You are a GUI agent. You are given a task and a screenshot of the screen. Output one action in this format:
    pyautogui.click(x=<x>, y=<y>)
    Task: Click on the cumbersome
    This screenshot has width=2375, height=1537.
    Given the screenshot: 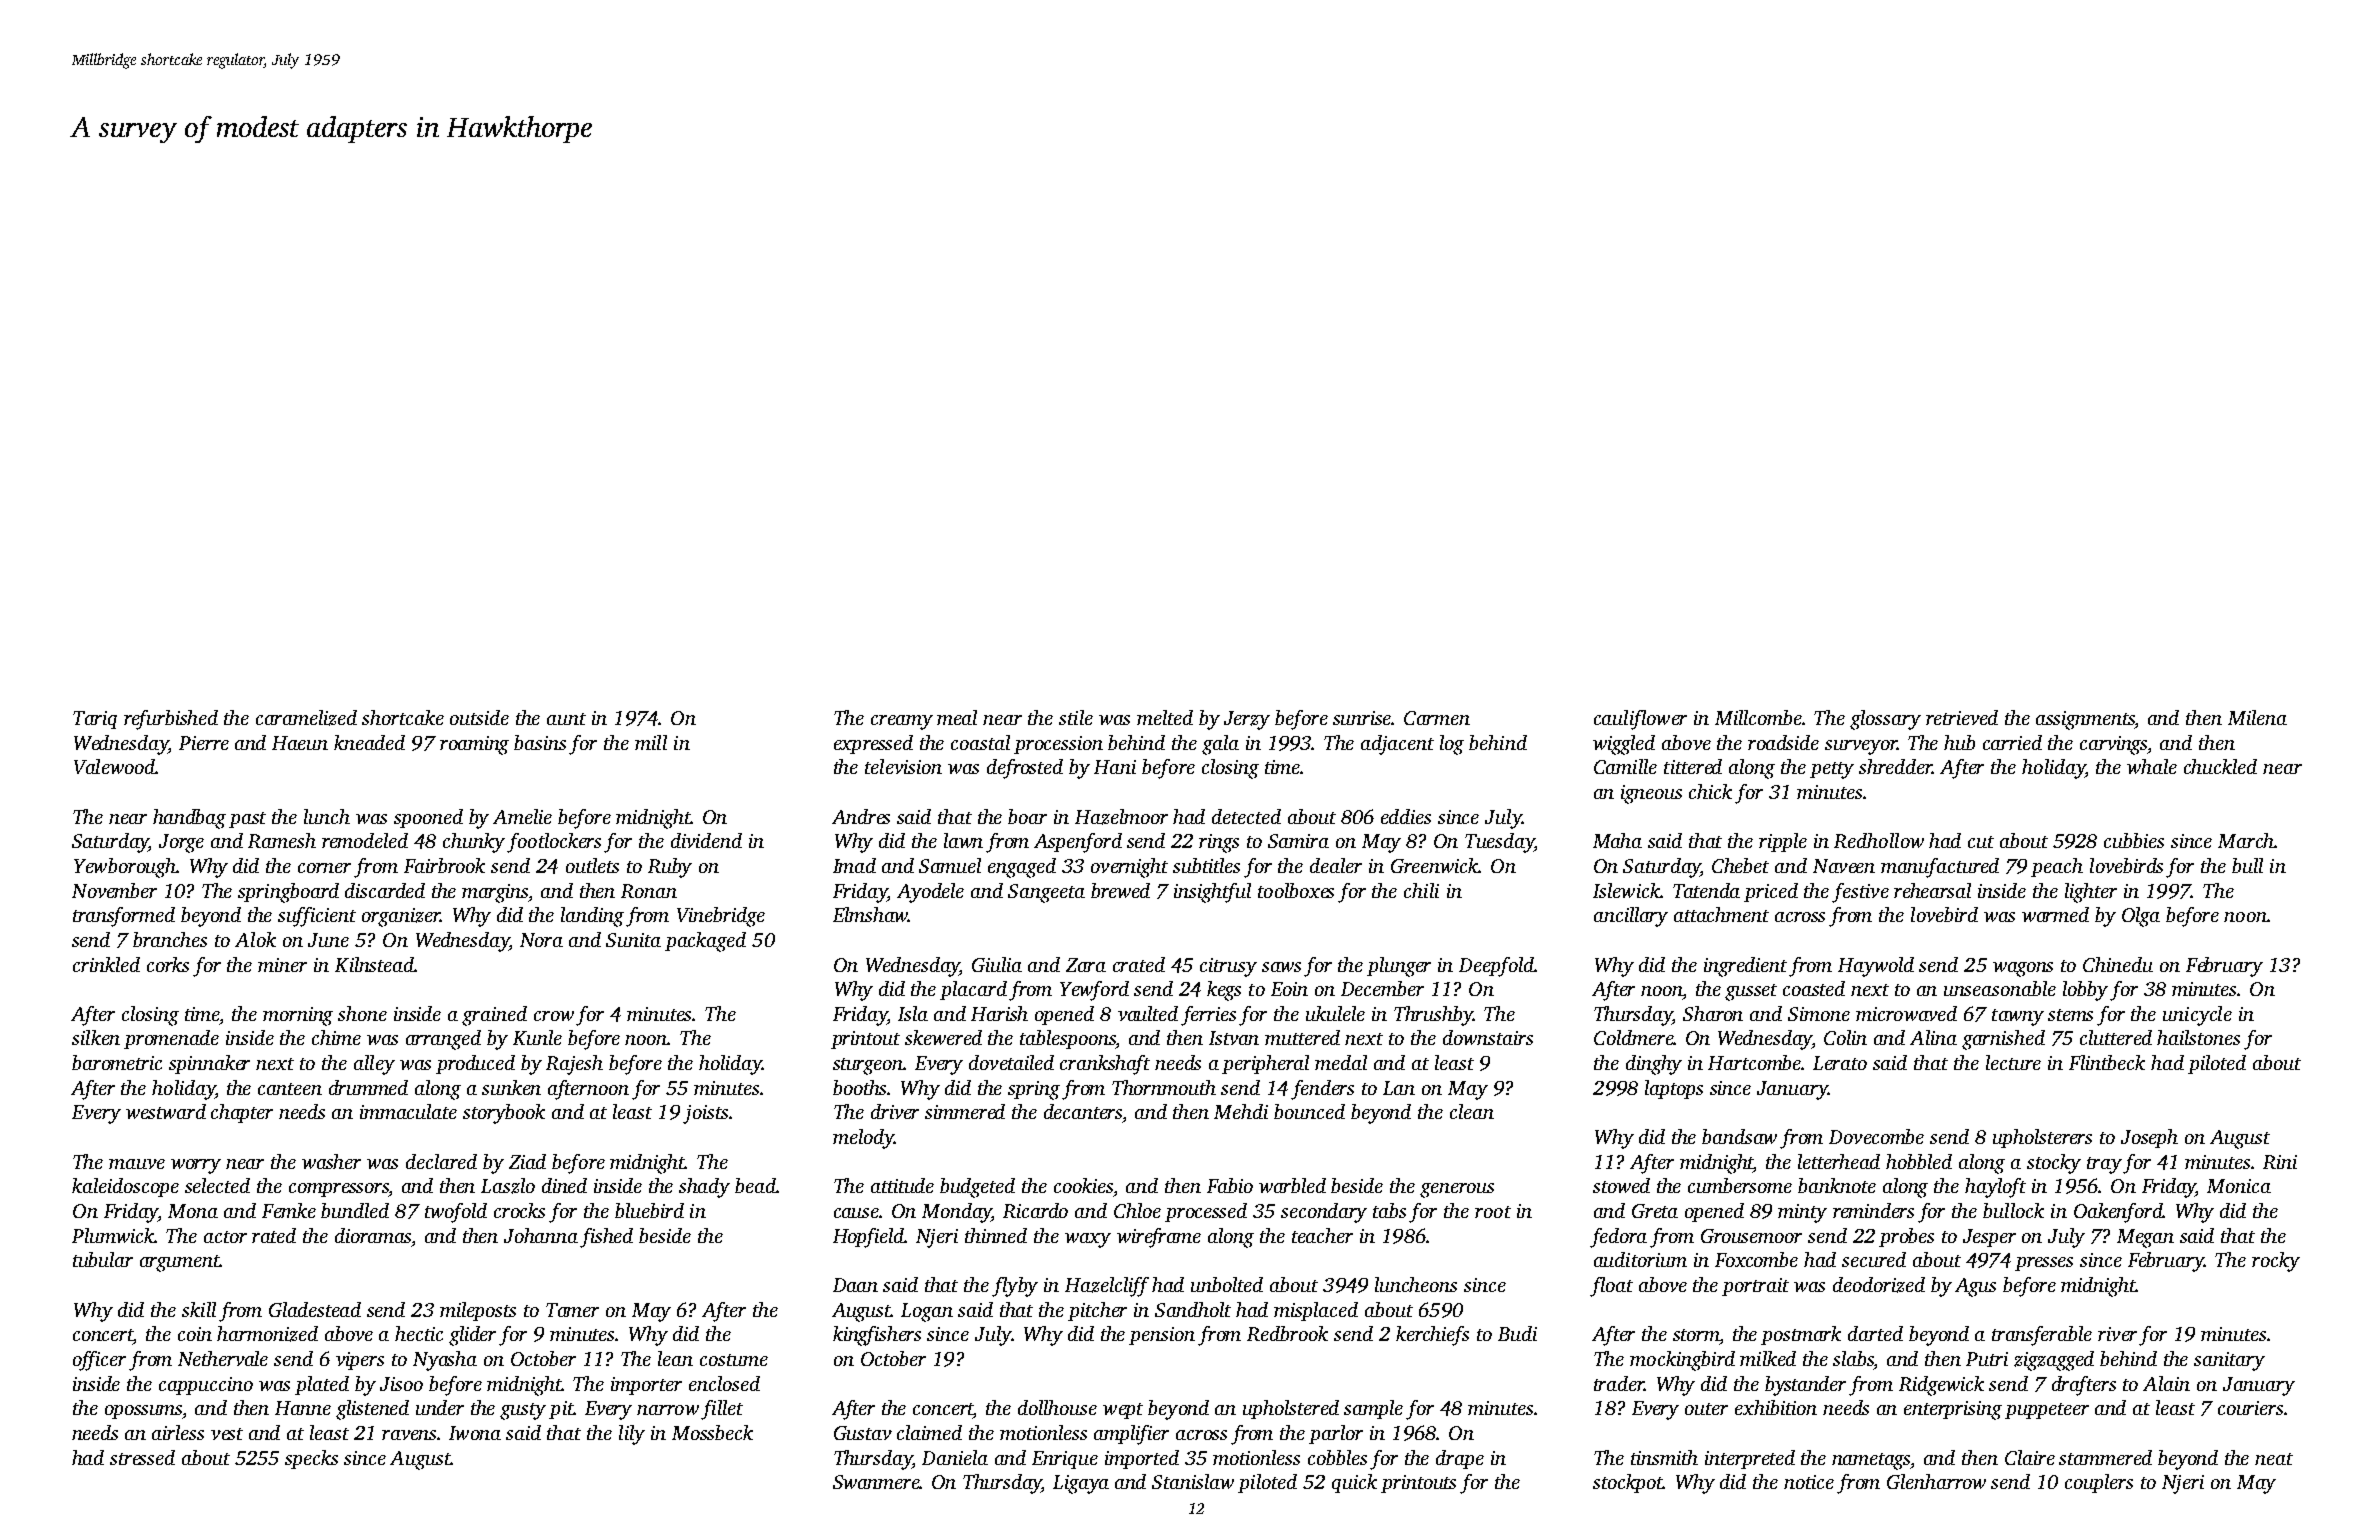 What is the action you would take?
    pyautogui.click(x=1740, y=1185)
